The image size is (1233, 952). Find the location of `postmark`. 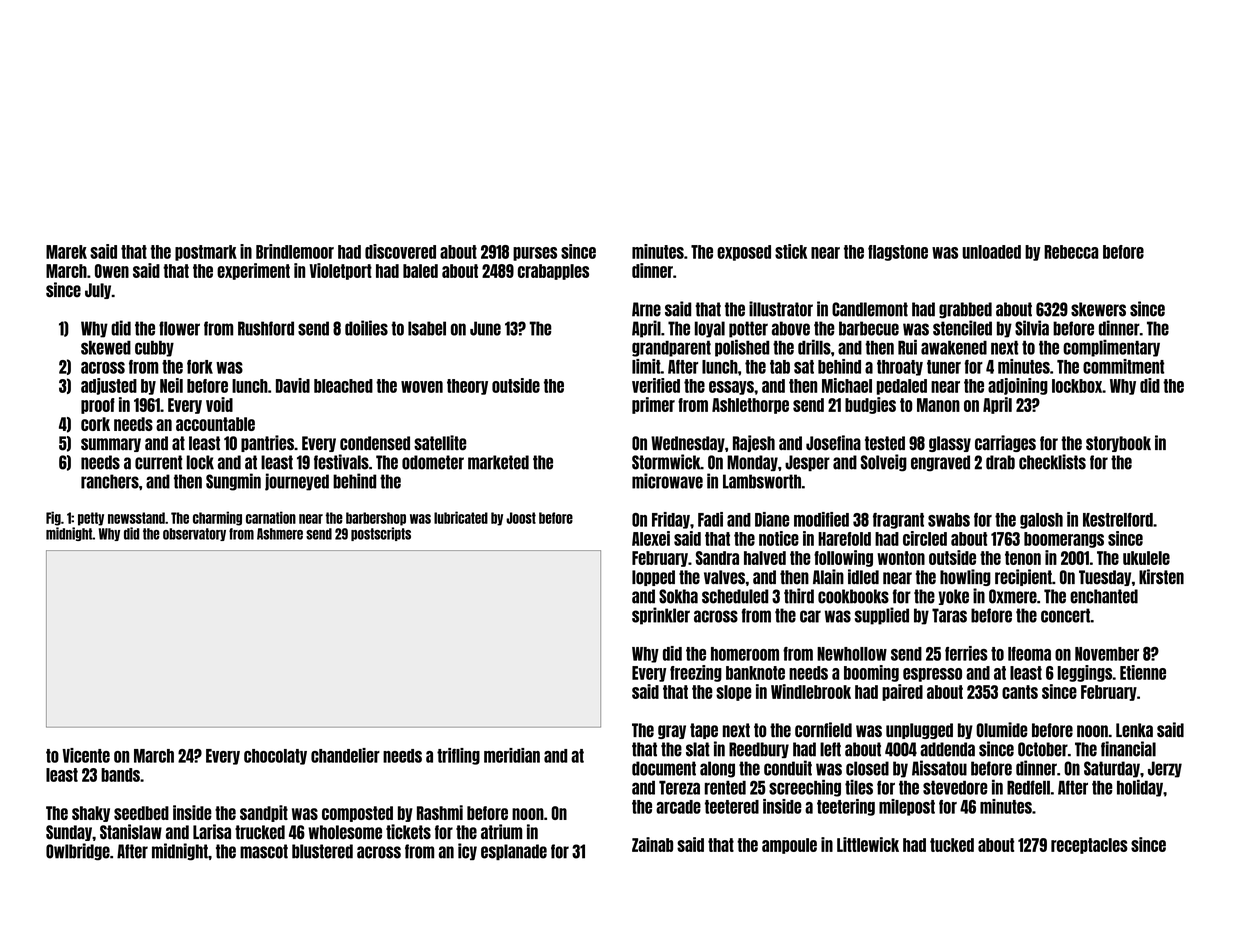

postmark is located at coordinates (206, 253).
